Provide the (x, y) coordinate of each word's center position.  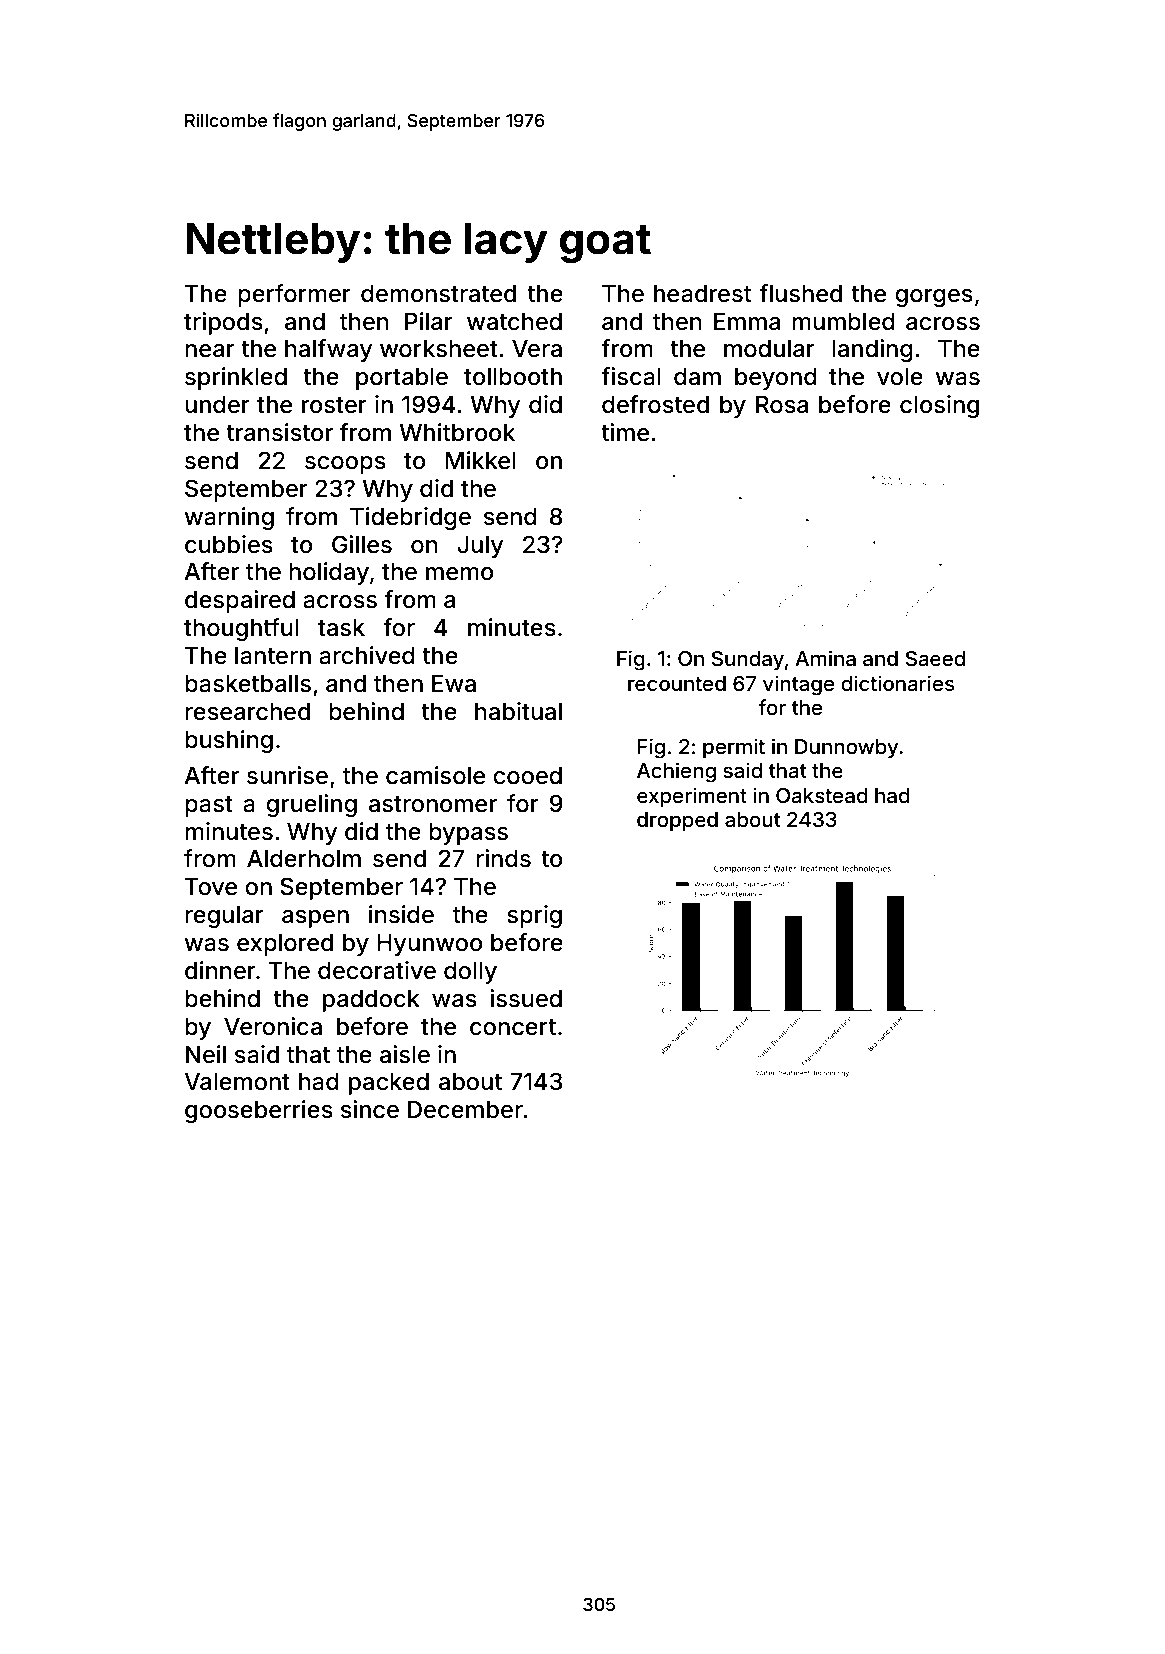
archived (367, 655)
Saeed (935, 659)
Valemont (237, 1082)
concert (513, 1027)
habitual (518, 711)
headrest (702, 294)
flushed (800, 293)
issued (526, 998)
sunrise (287, 775)
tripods (223, 323)
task (341, 628)
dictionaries (897, 683)
